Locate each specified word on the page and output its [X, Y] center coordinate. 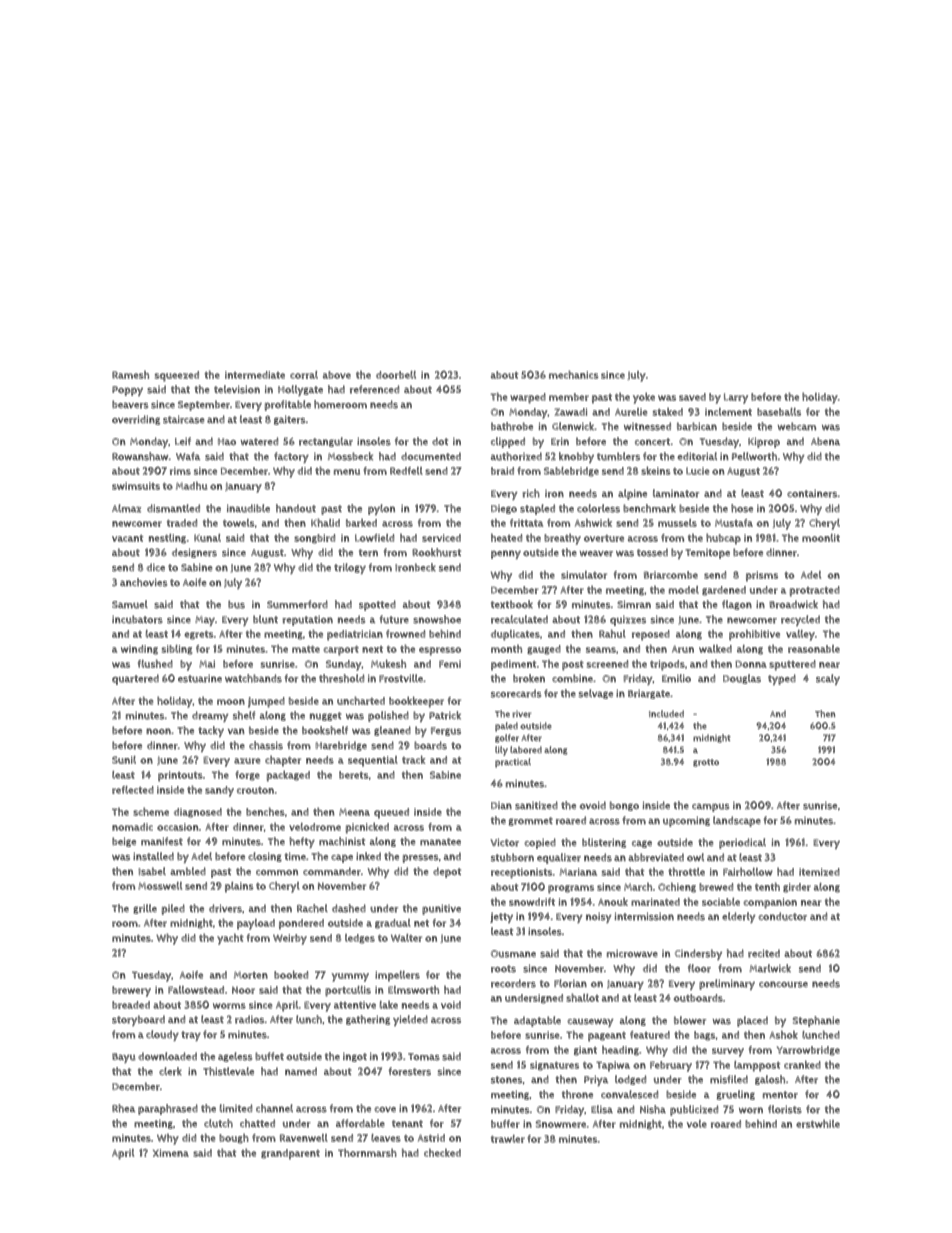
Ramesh [130, 374]
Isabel [152, 871]
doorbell [396, 375]
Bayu [123, 1058]
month [506, 648]
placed [752, 1021]
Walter [406, 938]
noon [158, 731]
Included [666, 714]
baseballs [779, 412]
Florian [570, 983]
